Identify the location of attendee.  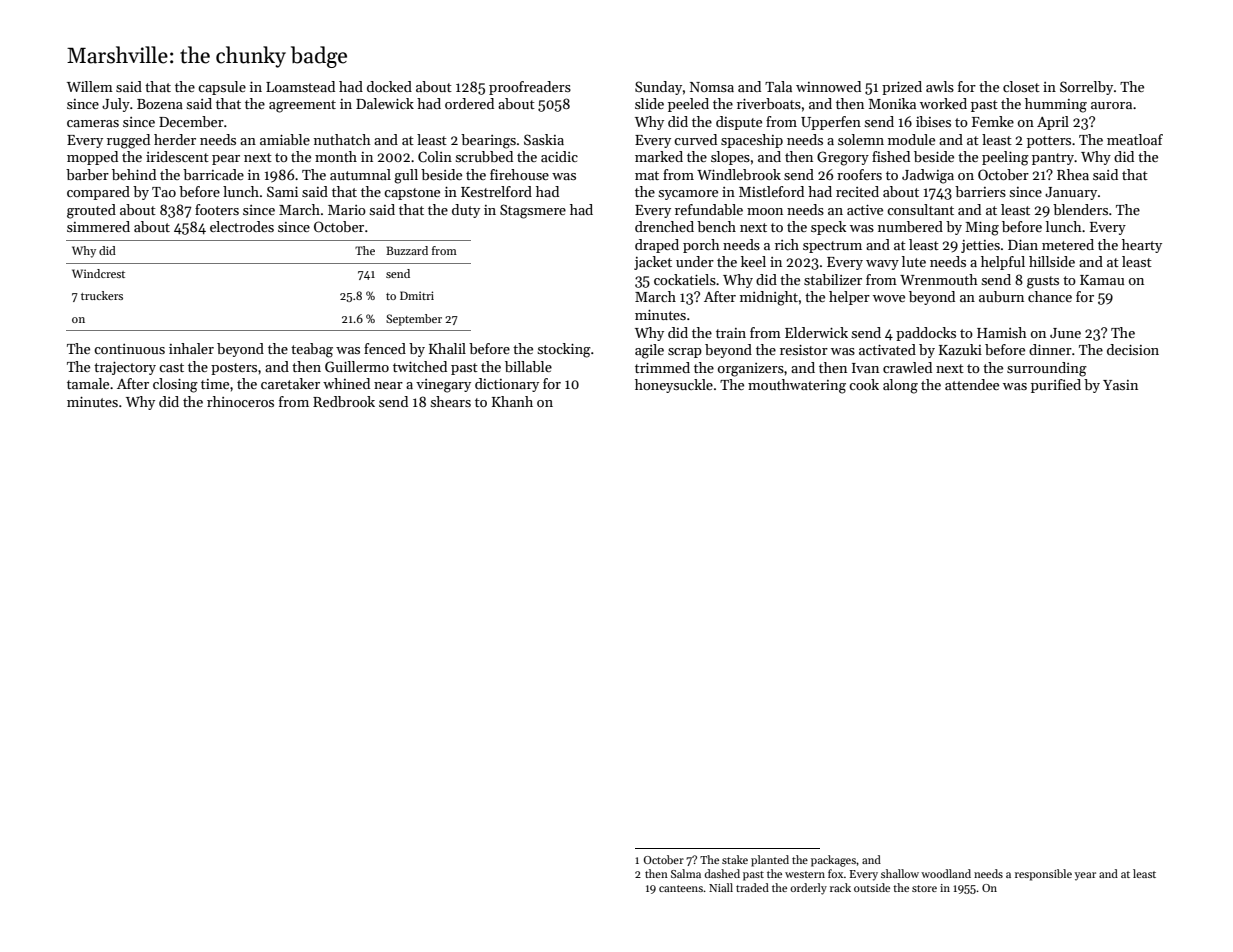
(972, 384).
